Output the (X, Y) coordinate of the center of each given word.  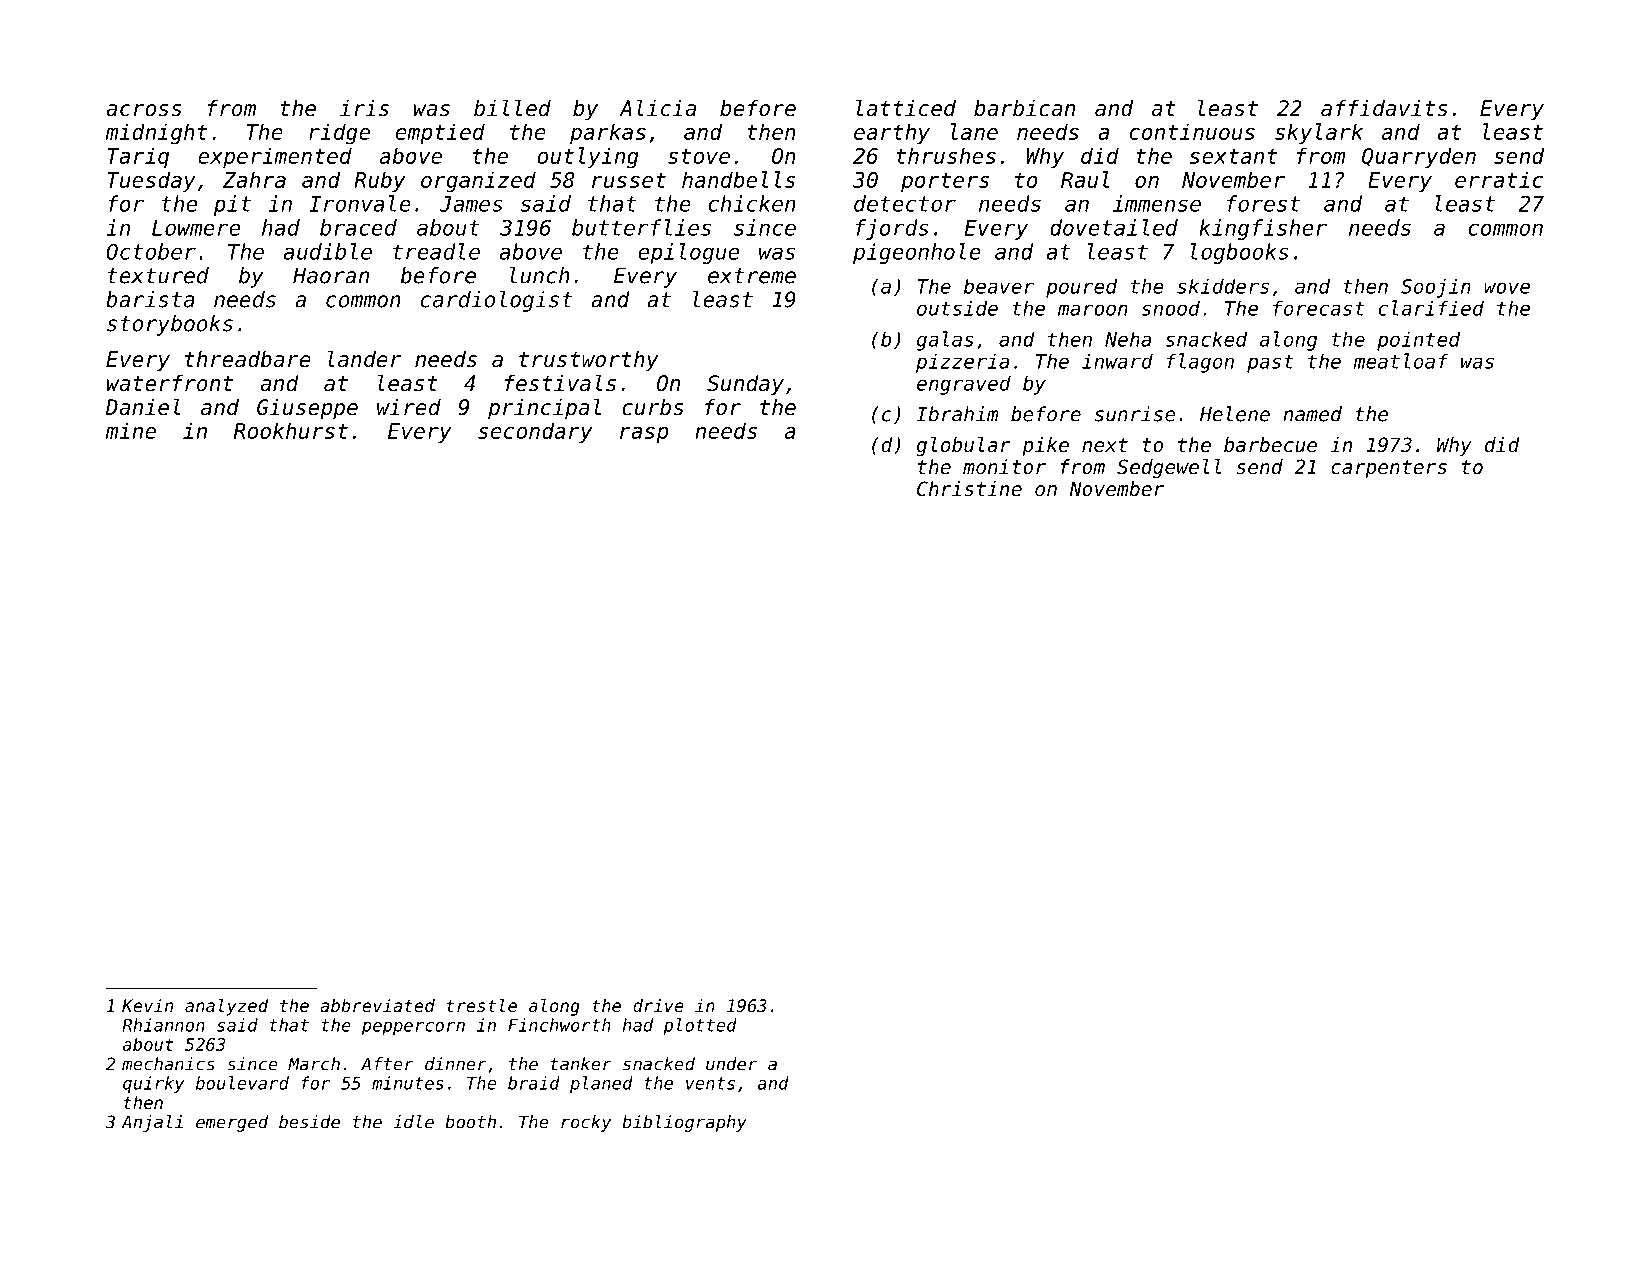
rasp (644, 435)
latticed (906, 108)
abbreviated (377, 1005)
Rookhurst (291, 430)
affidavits (1384, 108)
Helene (1235, 414)
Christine (969, 489)
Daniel (143, 407)
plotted (700, 1026)
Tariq (138, 157)
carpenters (1389, 469)
